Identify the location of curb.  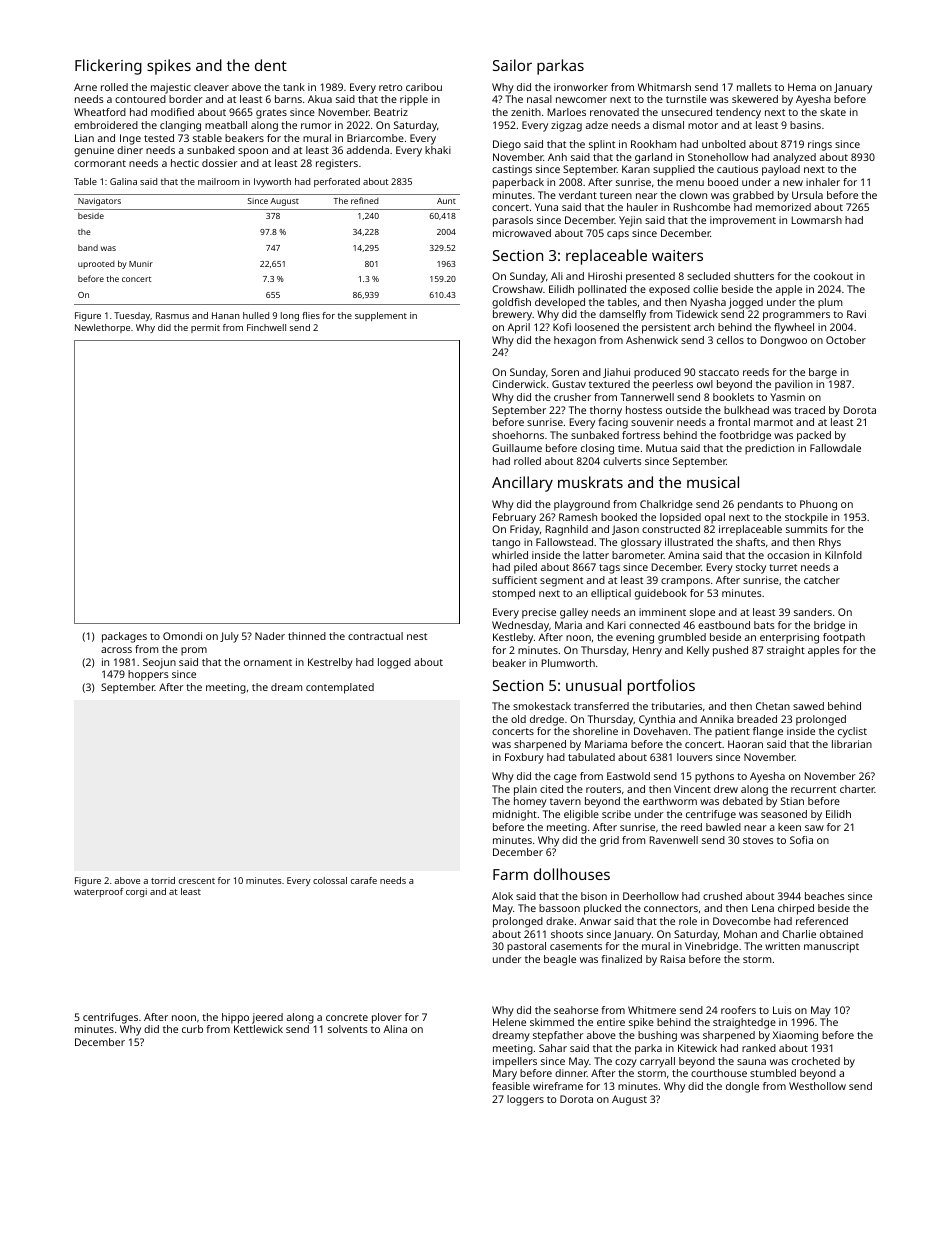
(192, 1029).
